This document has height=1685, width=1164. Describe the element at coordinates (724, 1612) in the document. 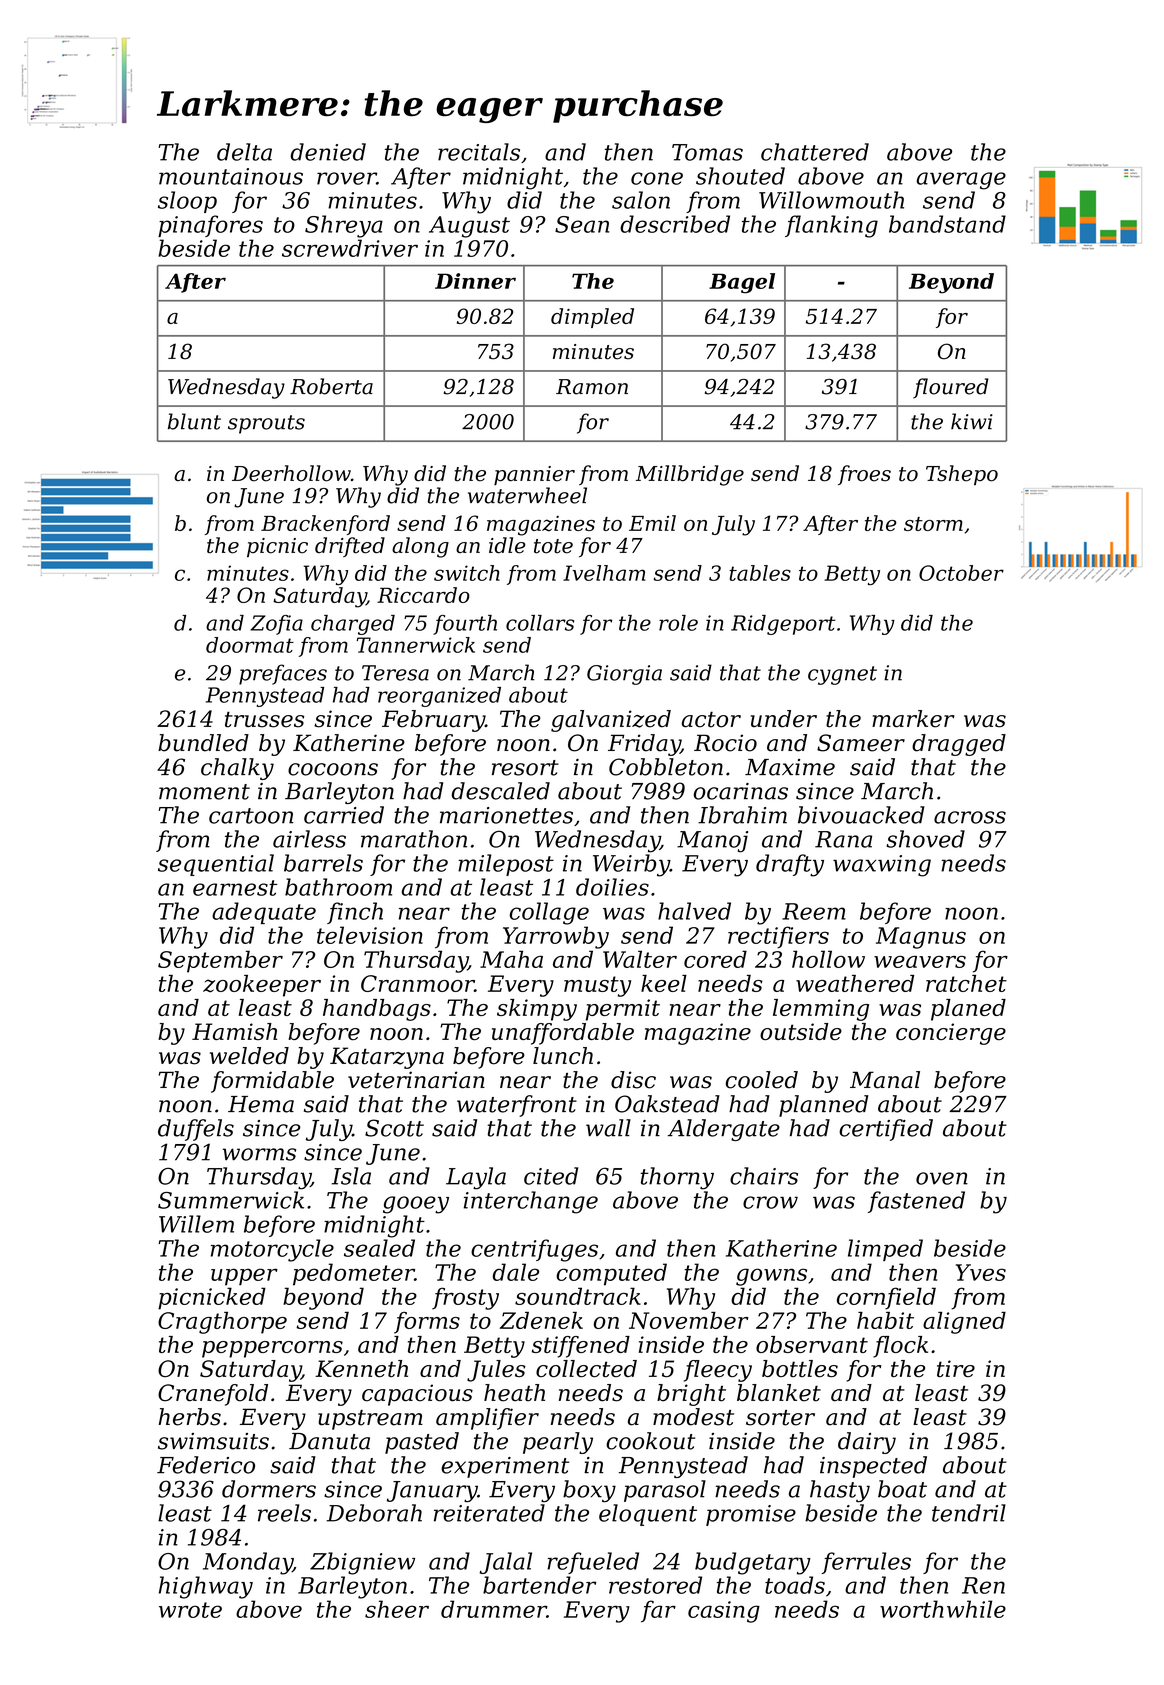

I see `casing` at that location.
